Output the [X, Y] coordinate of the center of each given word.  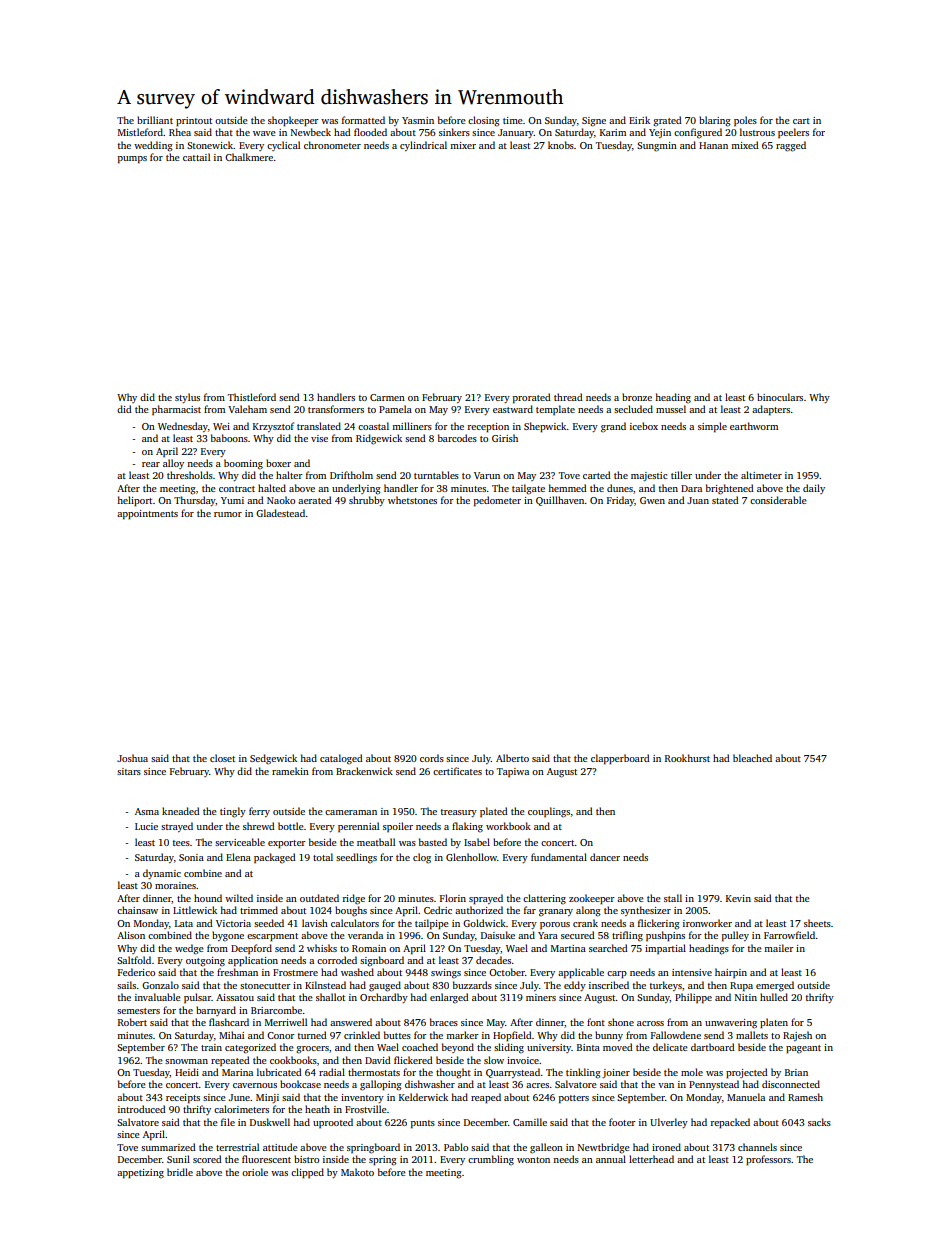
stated [725, 500]
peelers [793, 133]
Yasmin [418, 120]
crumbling [491, 1160]
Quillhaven [560, 501]
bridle [180, 1172]
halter [289, 475]
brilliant [155, 120]
